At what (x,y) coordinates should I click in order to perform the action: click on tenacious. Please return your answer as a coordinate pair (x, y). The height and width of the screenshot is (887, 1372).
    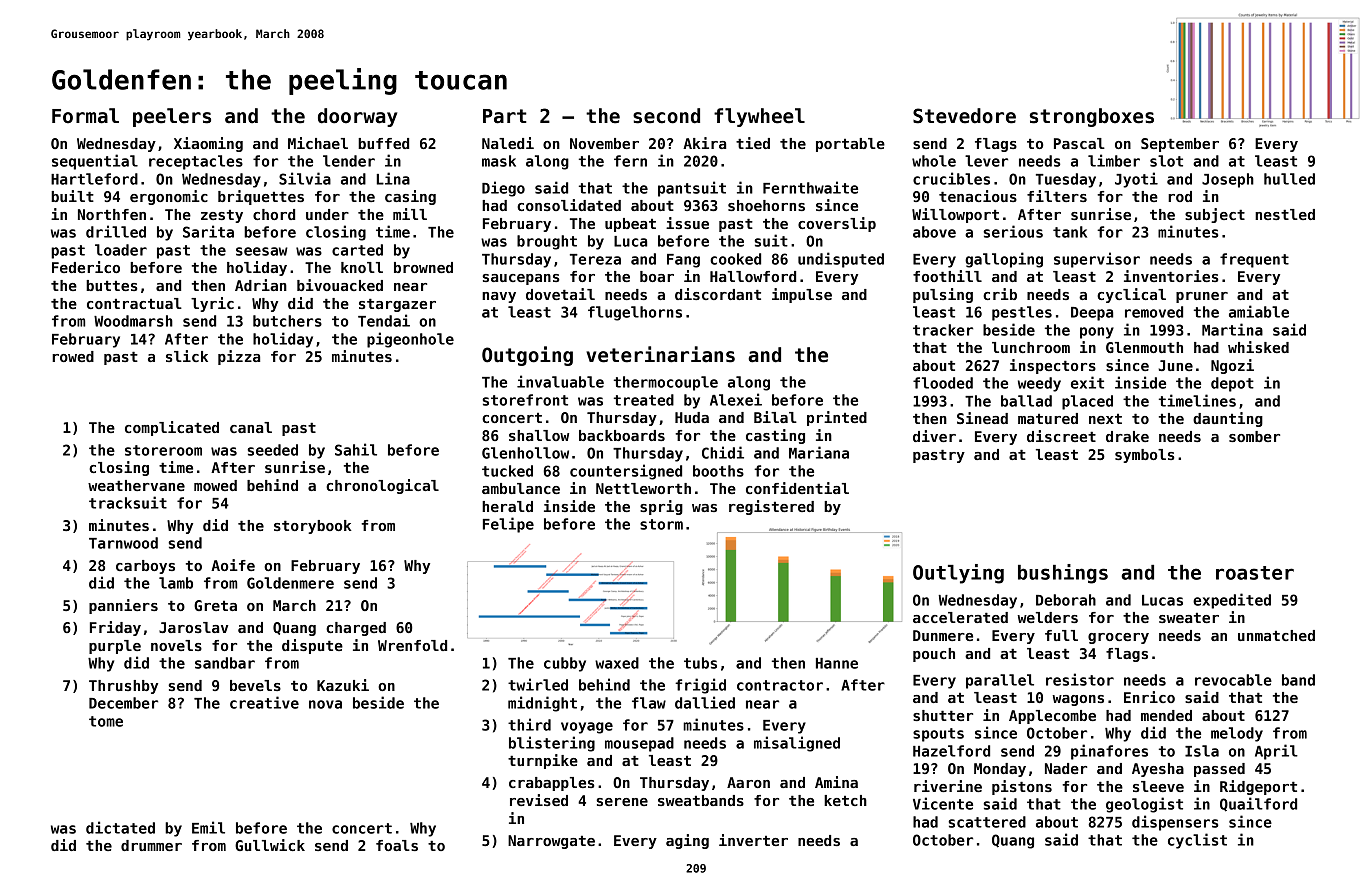
    Looking at the image, I should click on (978, 196).
